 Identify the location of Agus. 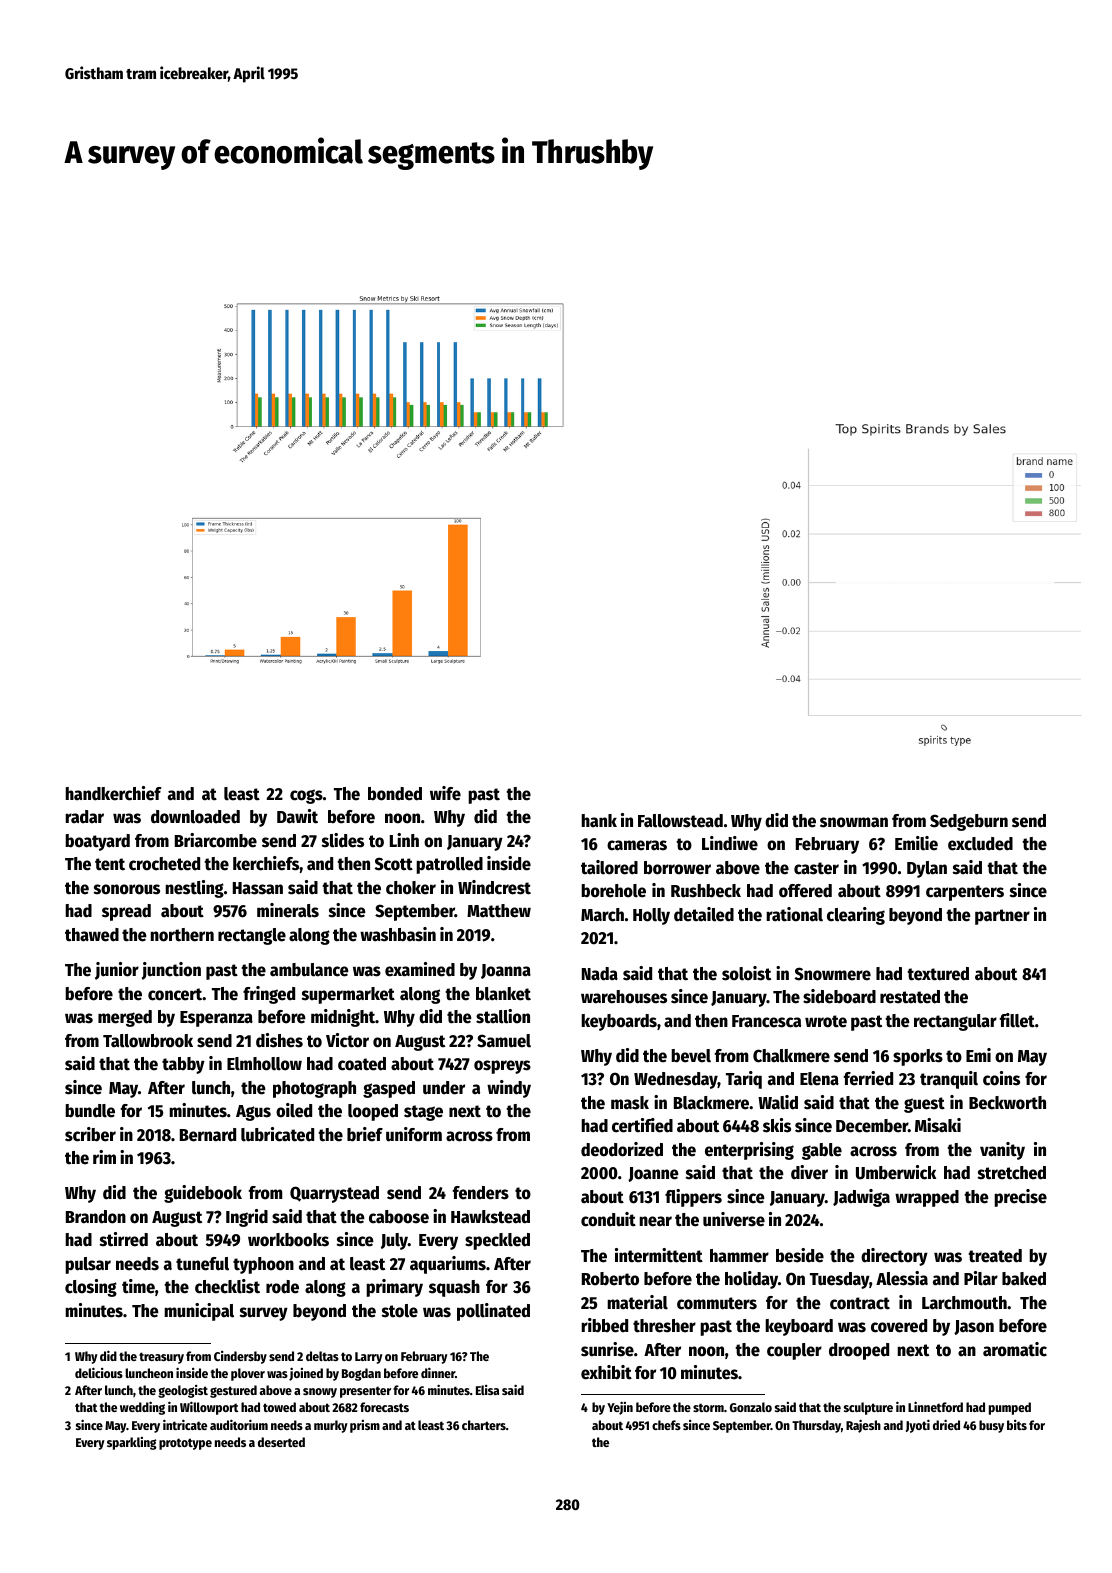
(253, 1113).
